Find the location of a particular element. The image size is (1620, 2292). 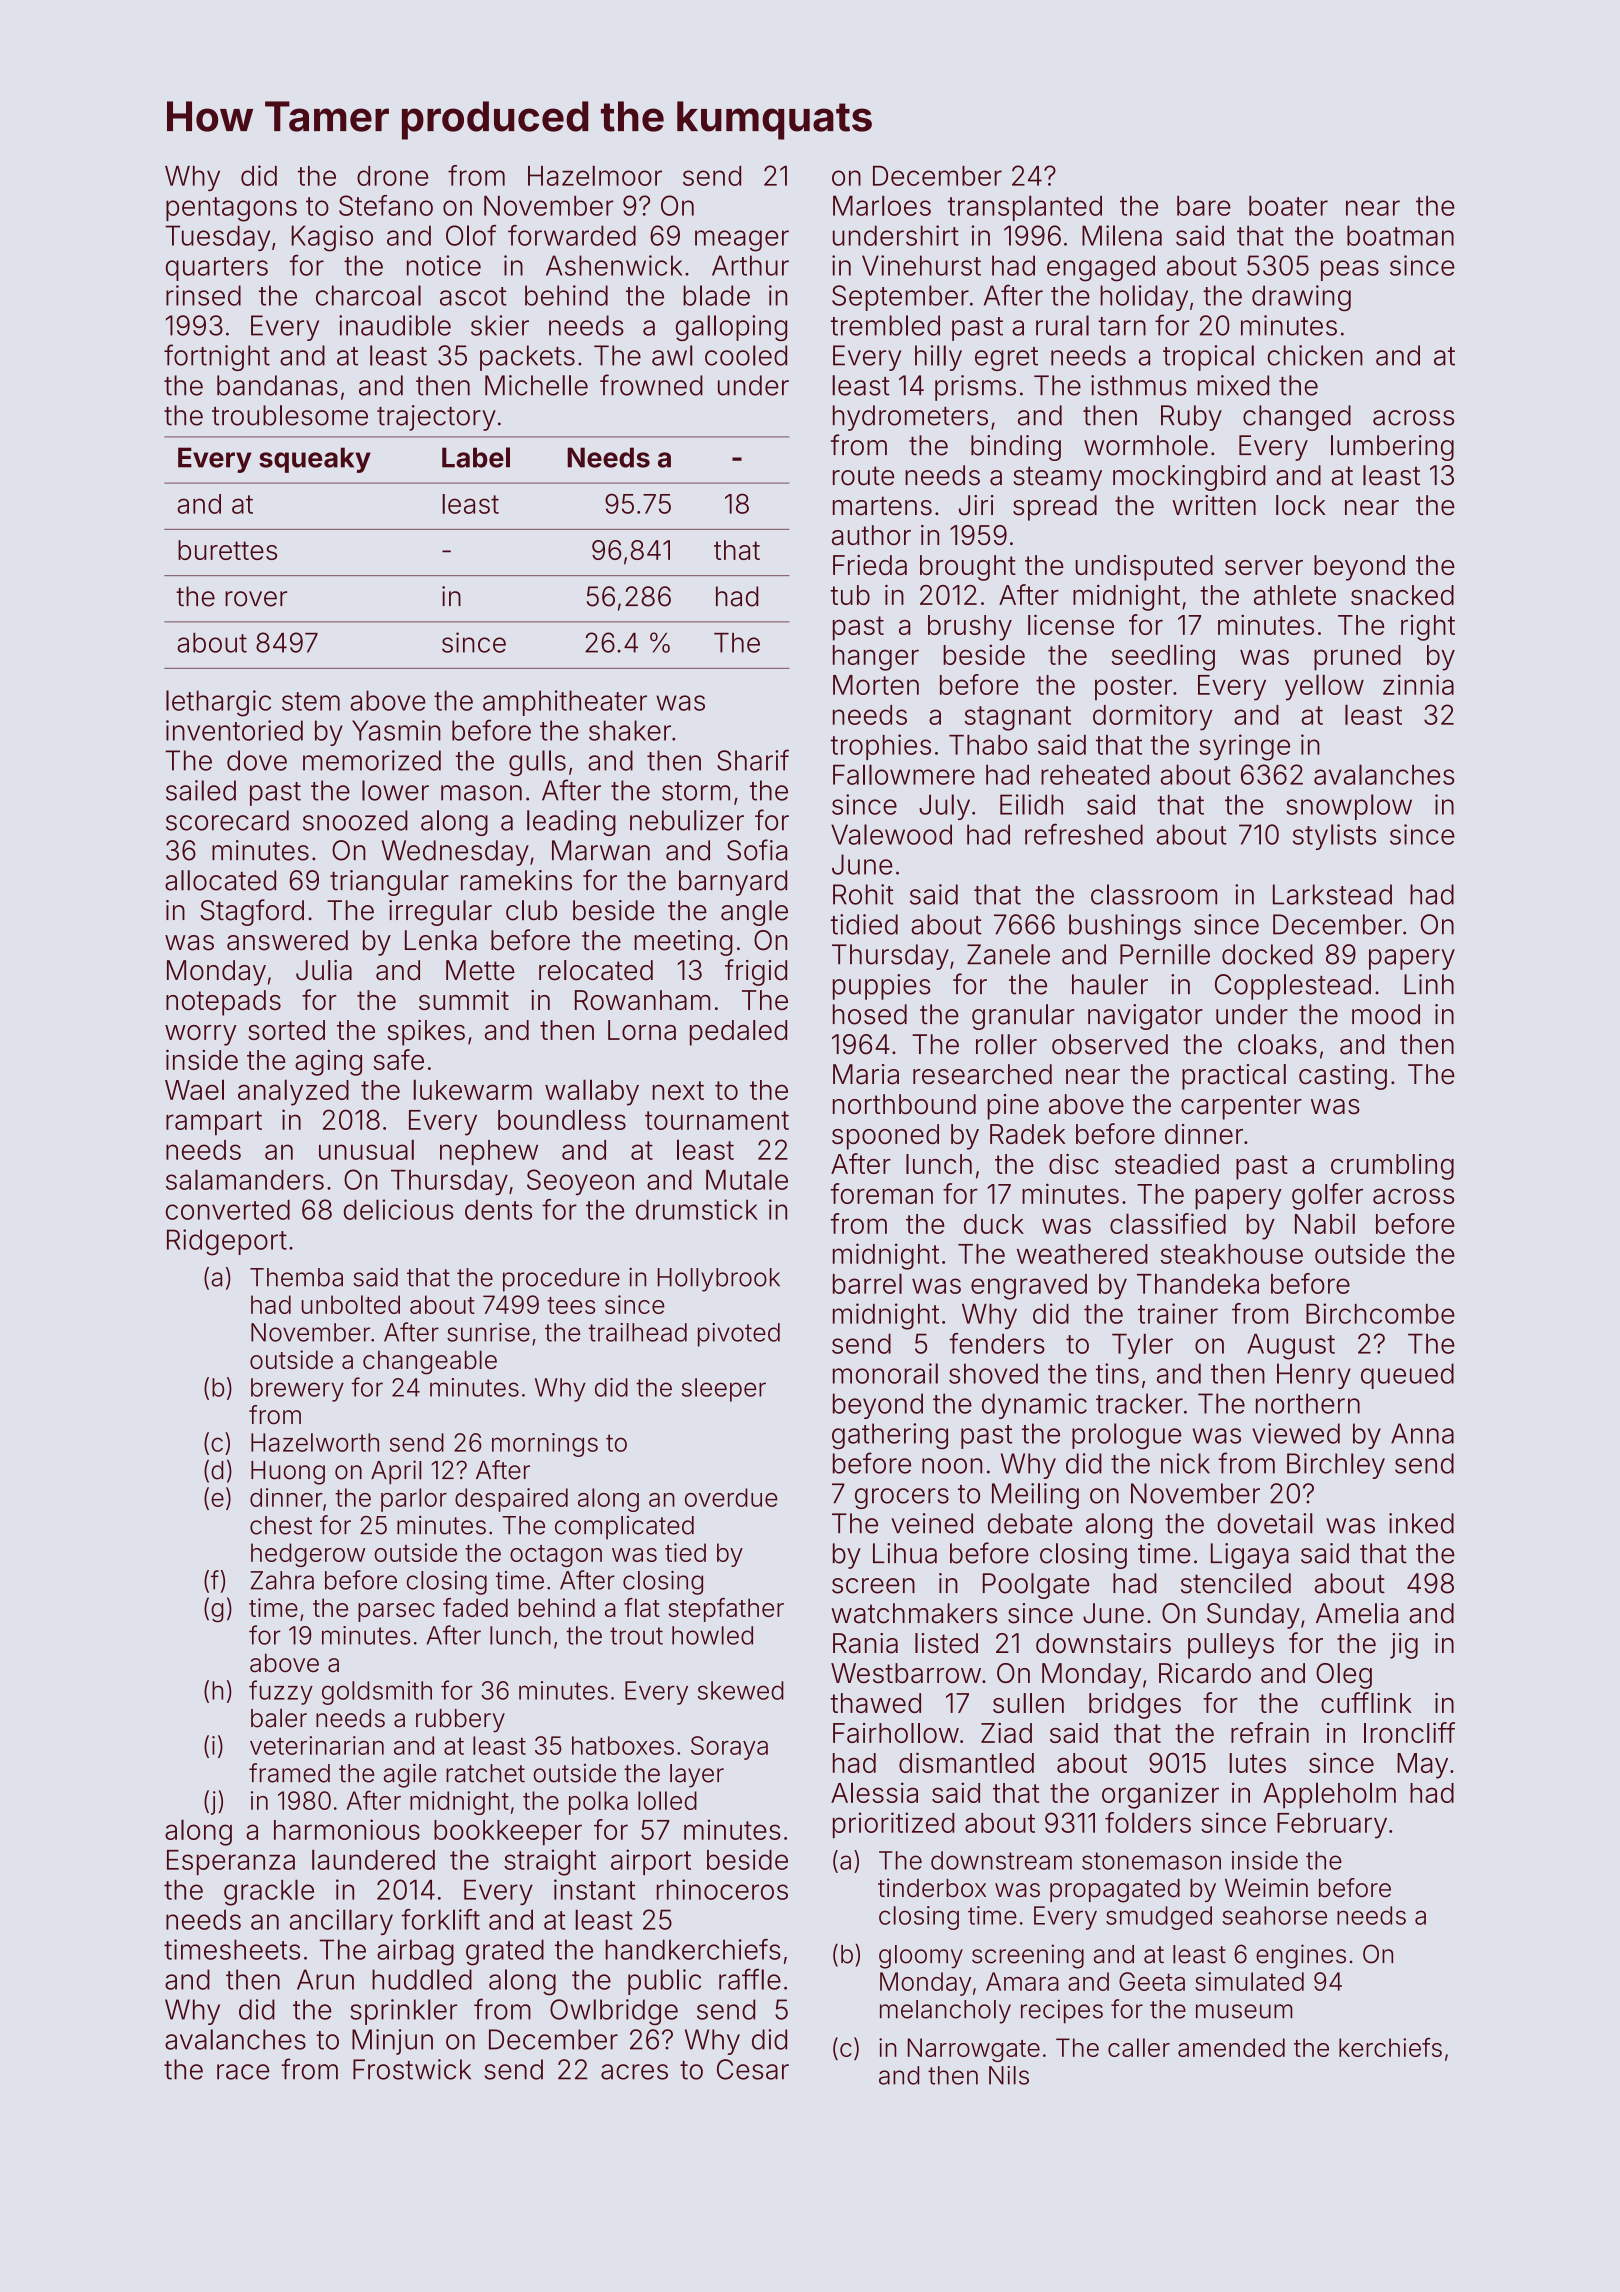

jig is located at coordinates (1404, 1646).
